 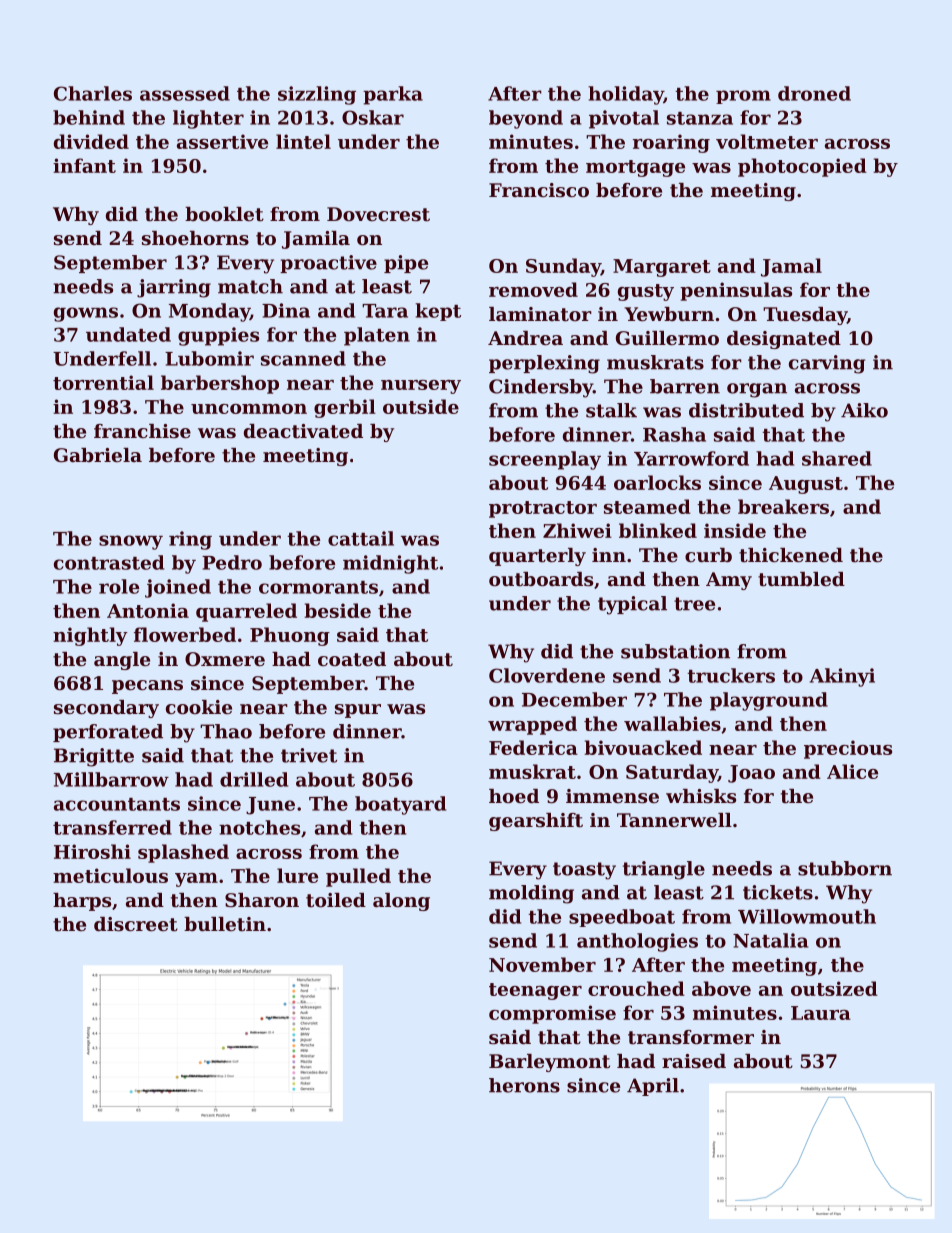 I want to click on shoehorns, so click(x=195, y=238).
